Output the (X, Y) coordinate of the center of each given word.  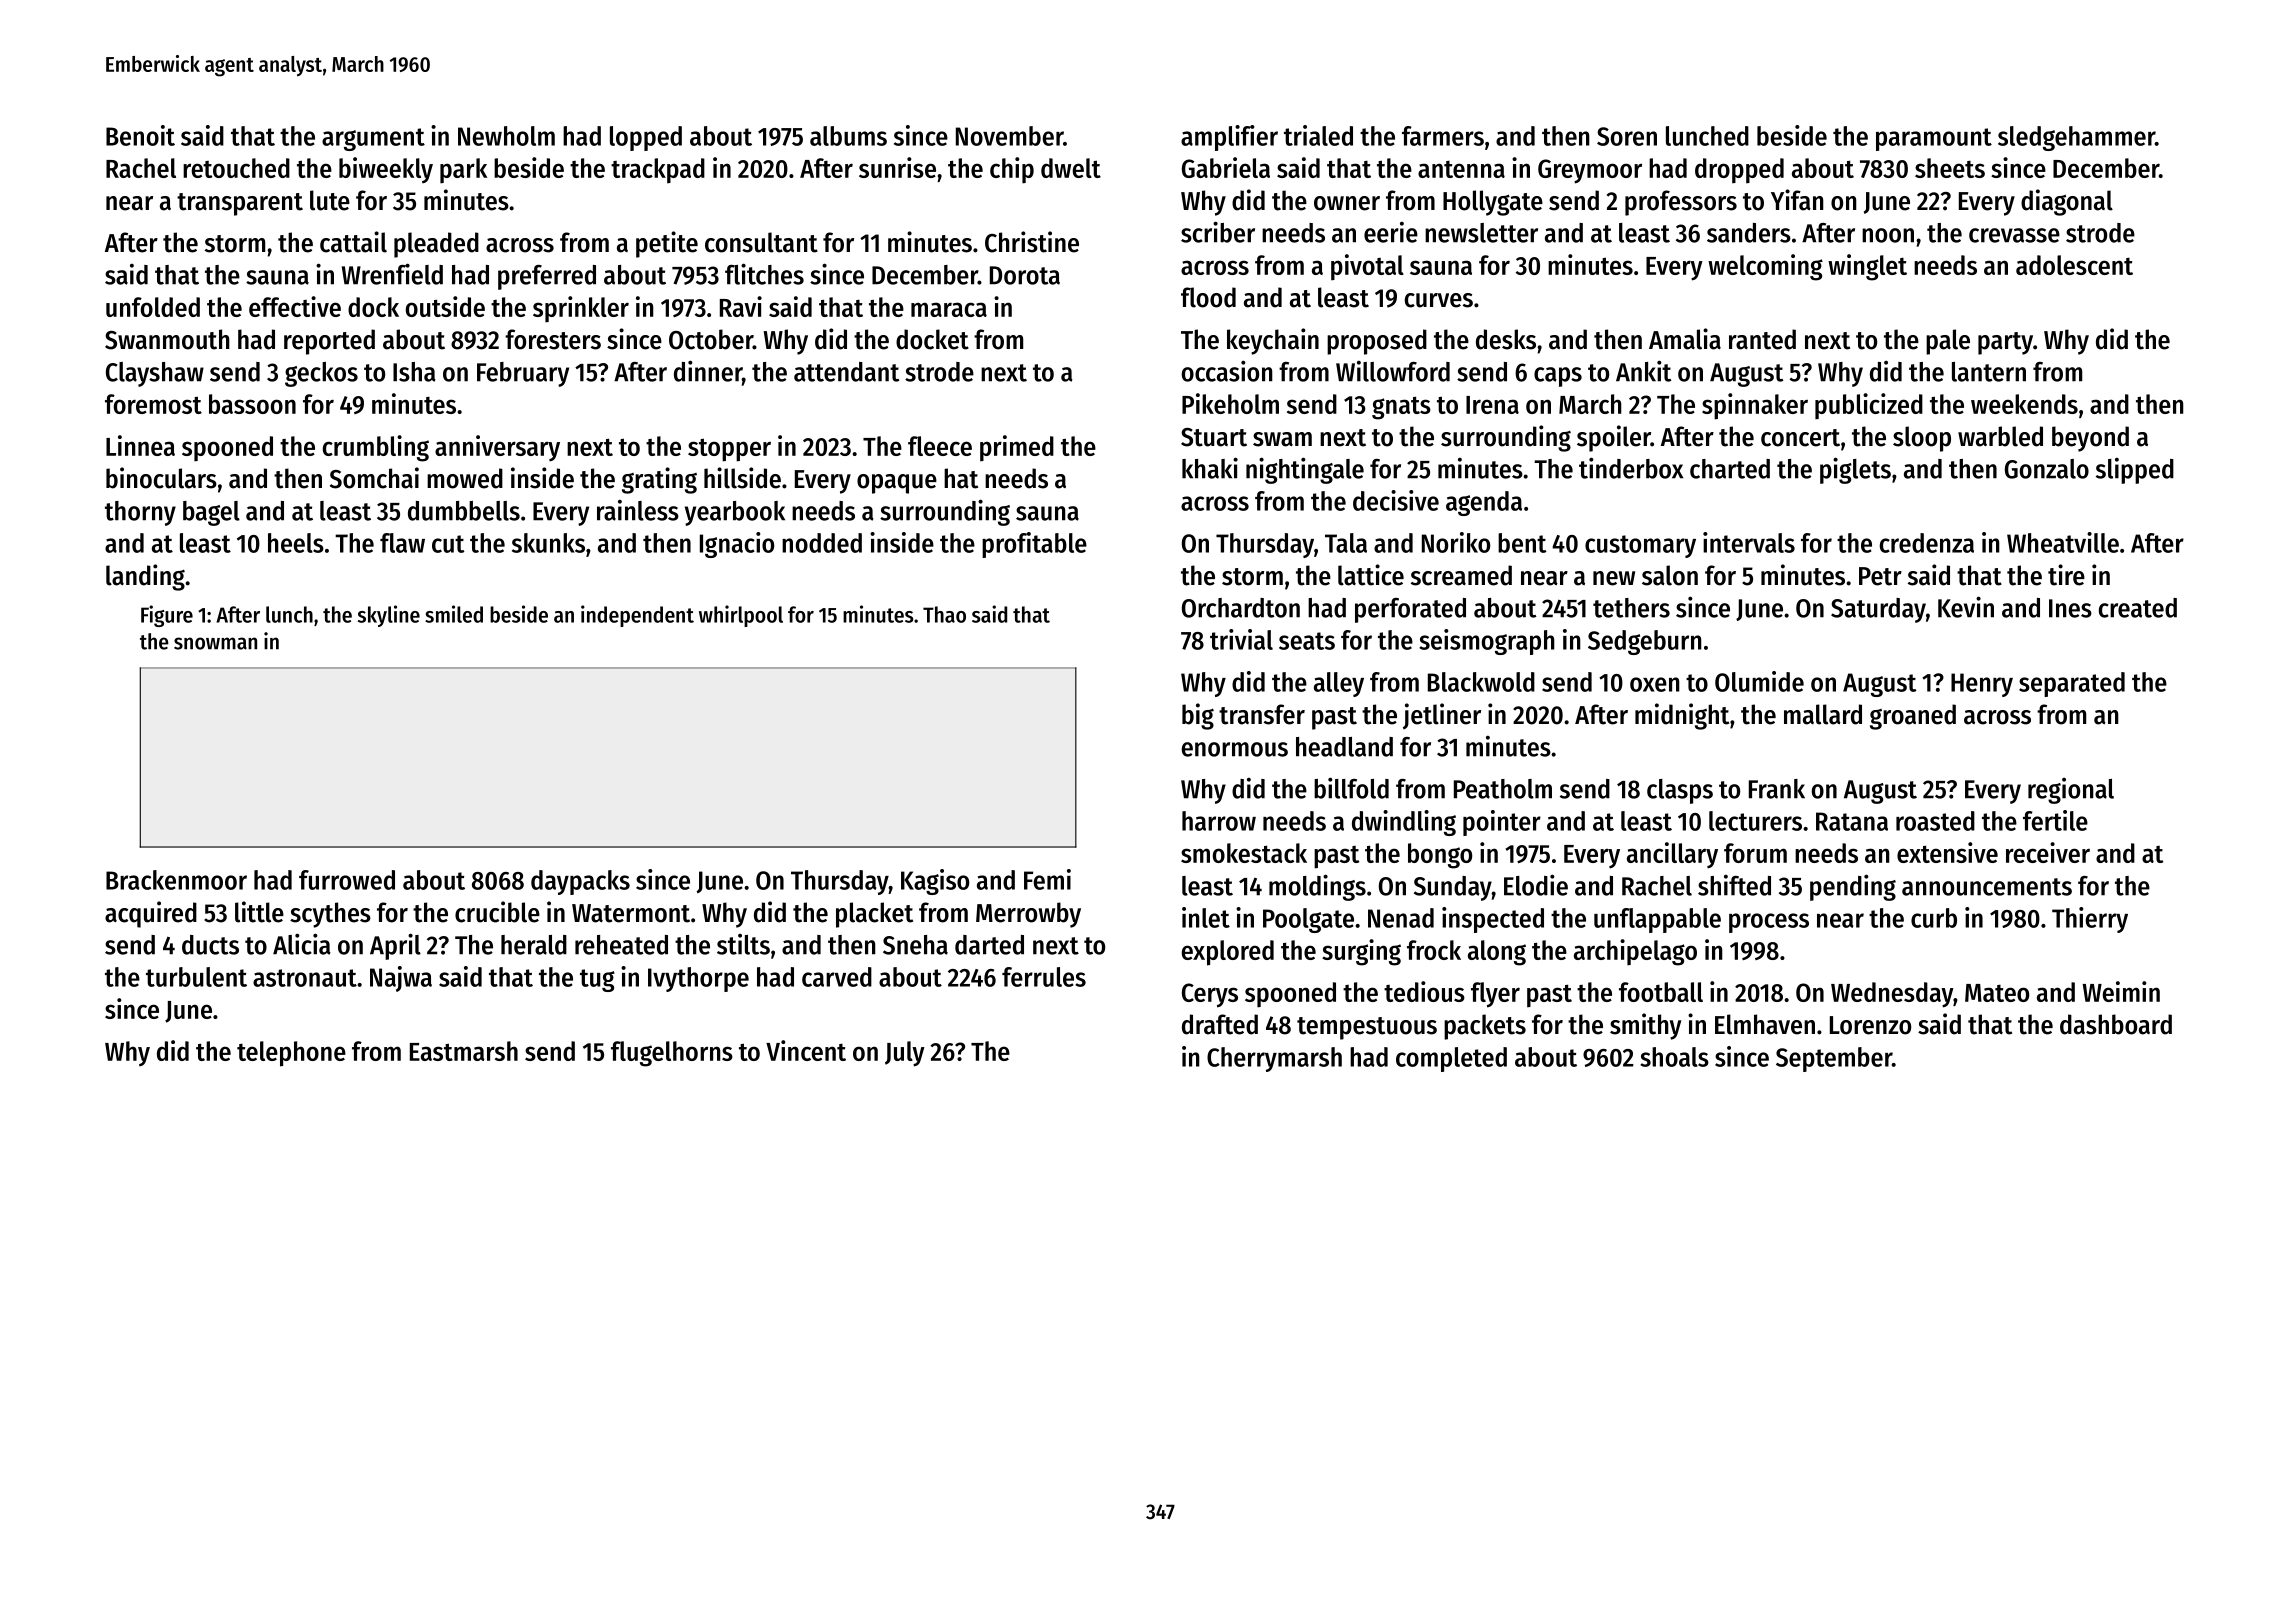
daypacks (580, 882)
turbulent (196, 977)
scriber (1218, 232)
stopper (729, 450)
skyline (389, 616)
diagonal (2067, 202)
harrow (1219, 821)
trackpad (658, 171)
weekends (2024, 404)
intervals (1749, 542)
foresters (553, 339)
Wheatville (2063, 542)
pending (1853, 887)
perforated (1410, 610)
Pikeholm (1230, 403)
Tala (1346, 543)
